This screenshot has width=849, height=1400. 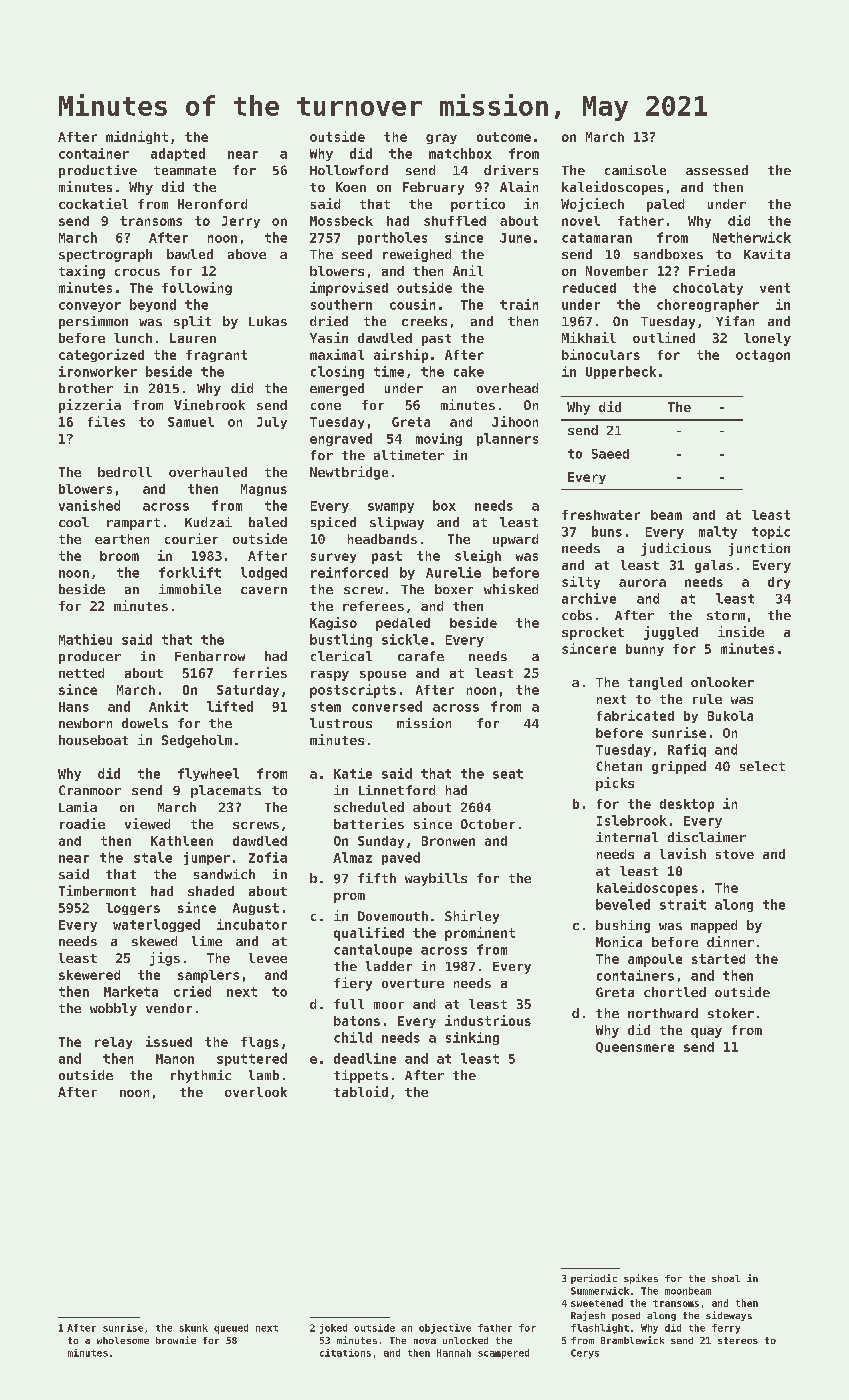 I want to click on lime, so click(x=207, y=941).
